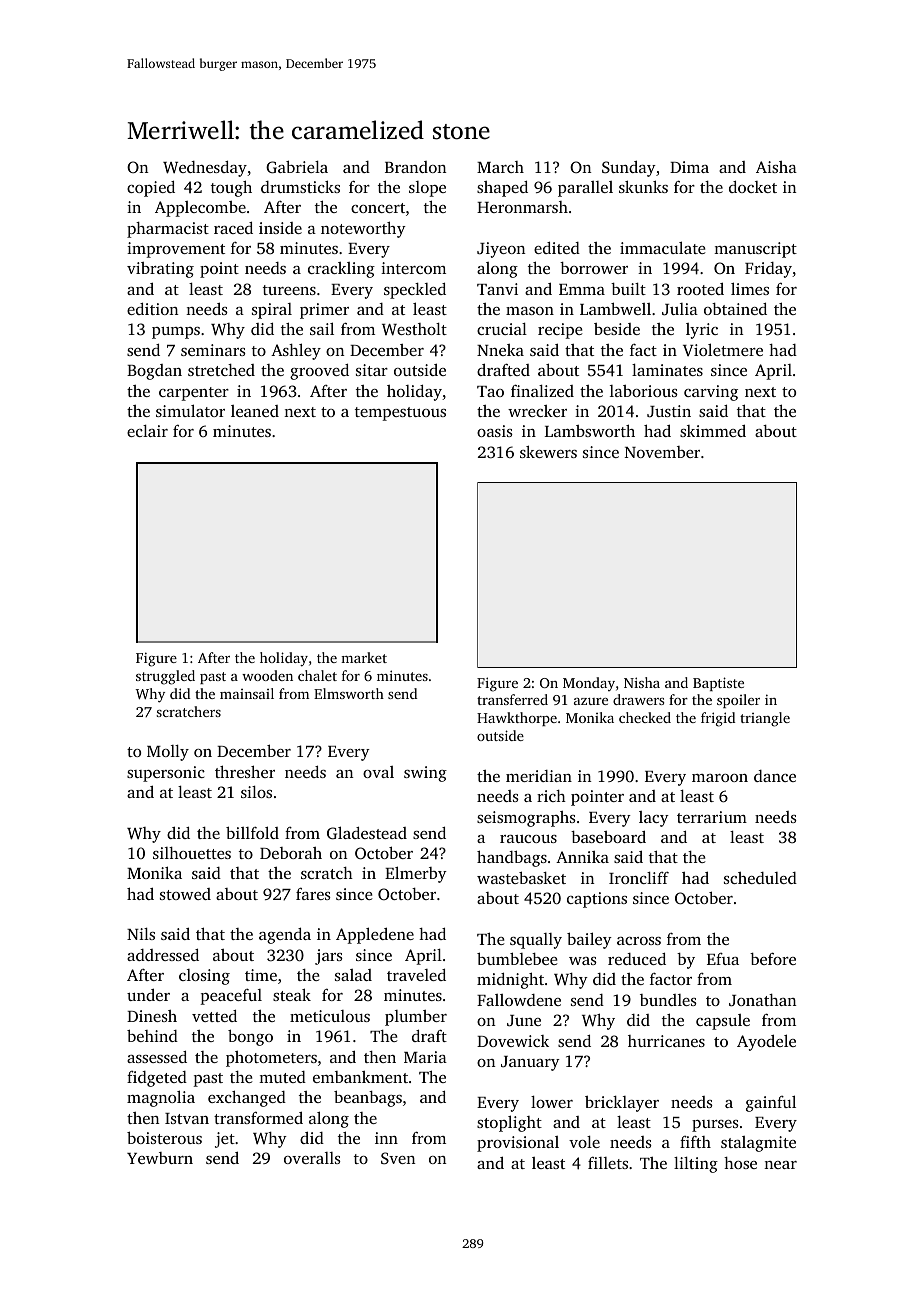 This document has height=1314, width=924. I want to click on March, so click(500, 167).
